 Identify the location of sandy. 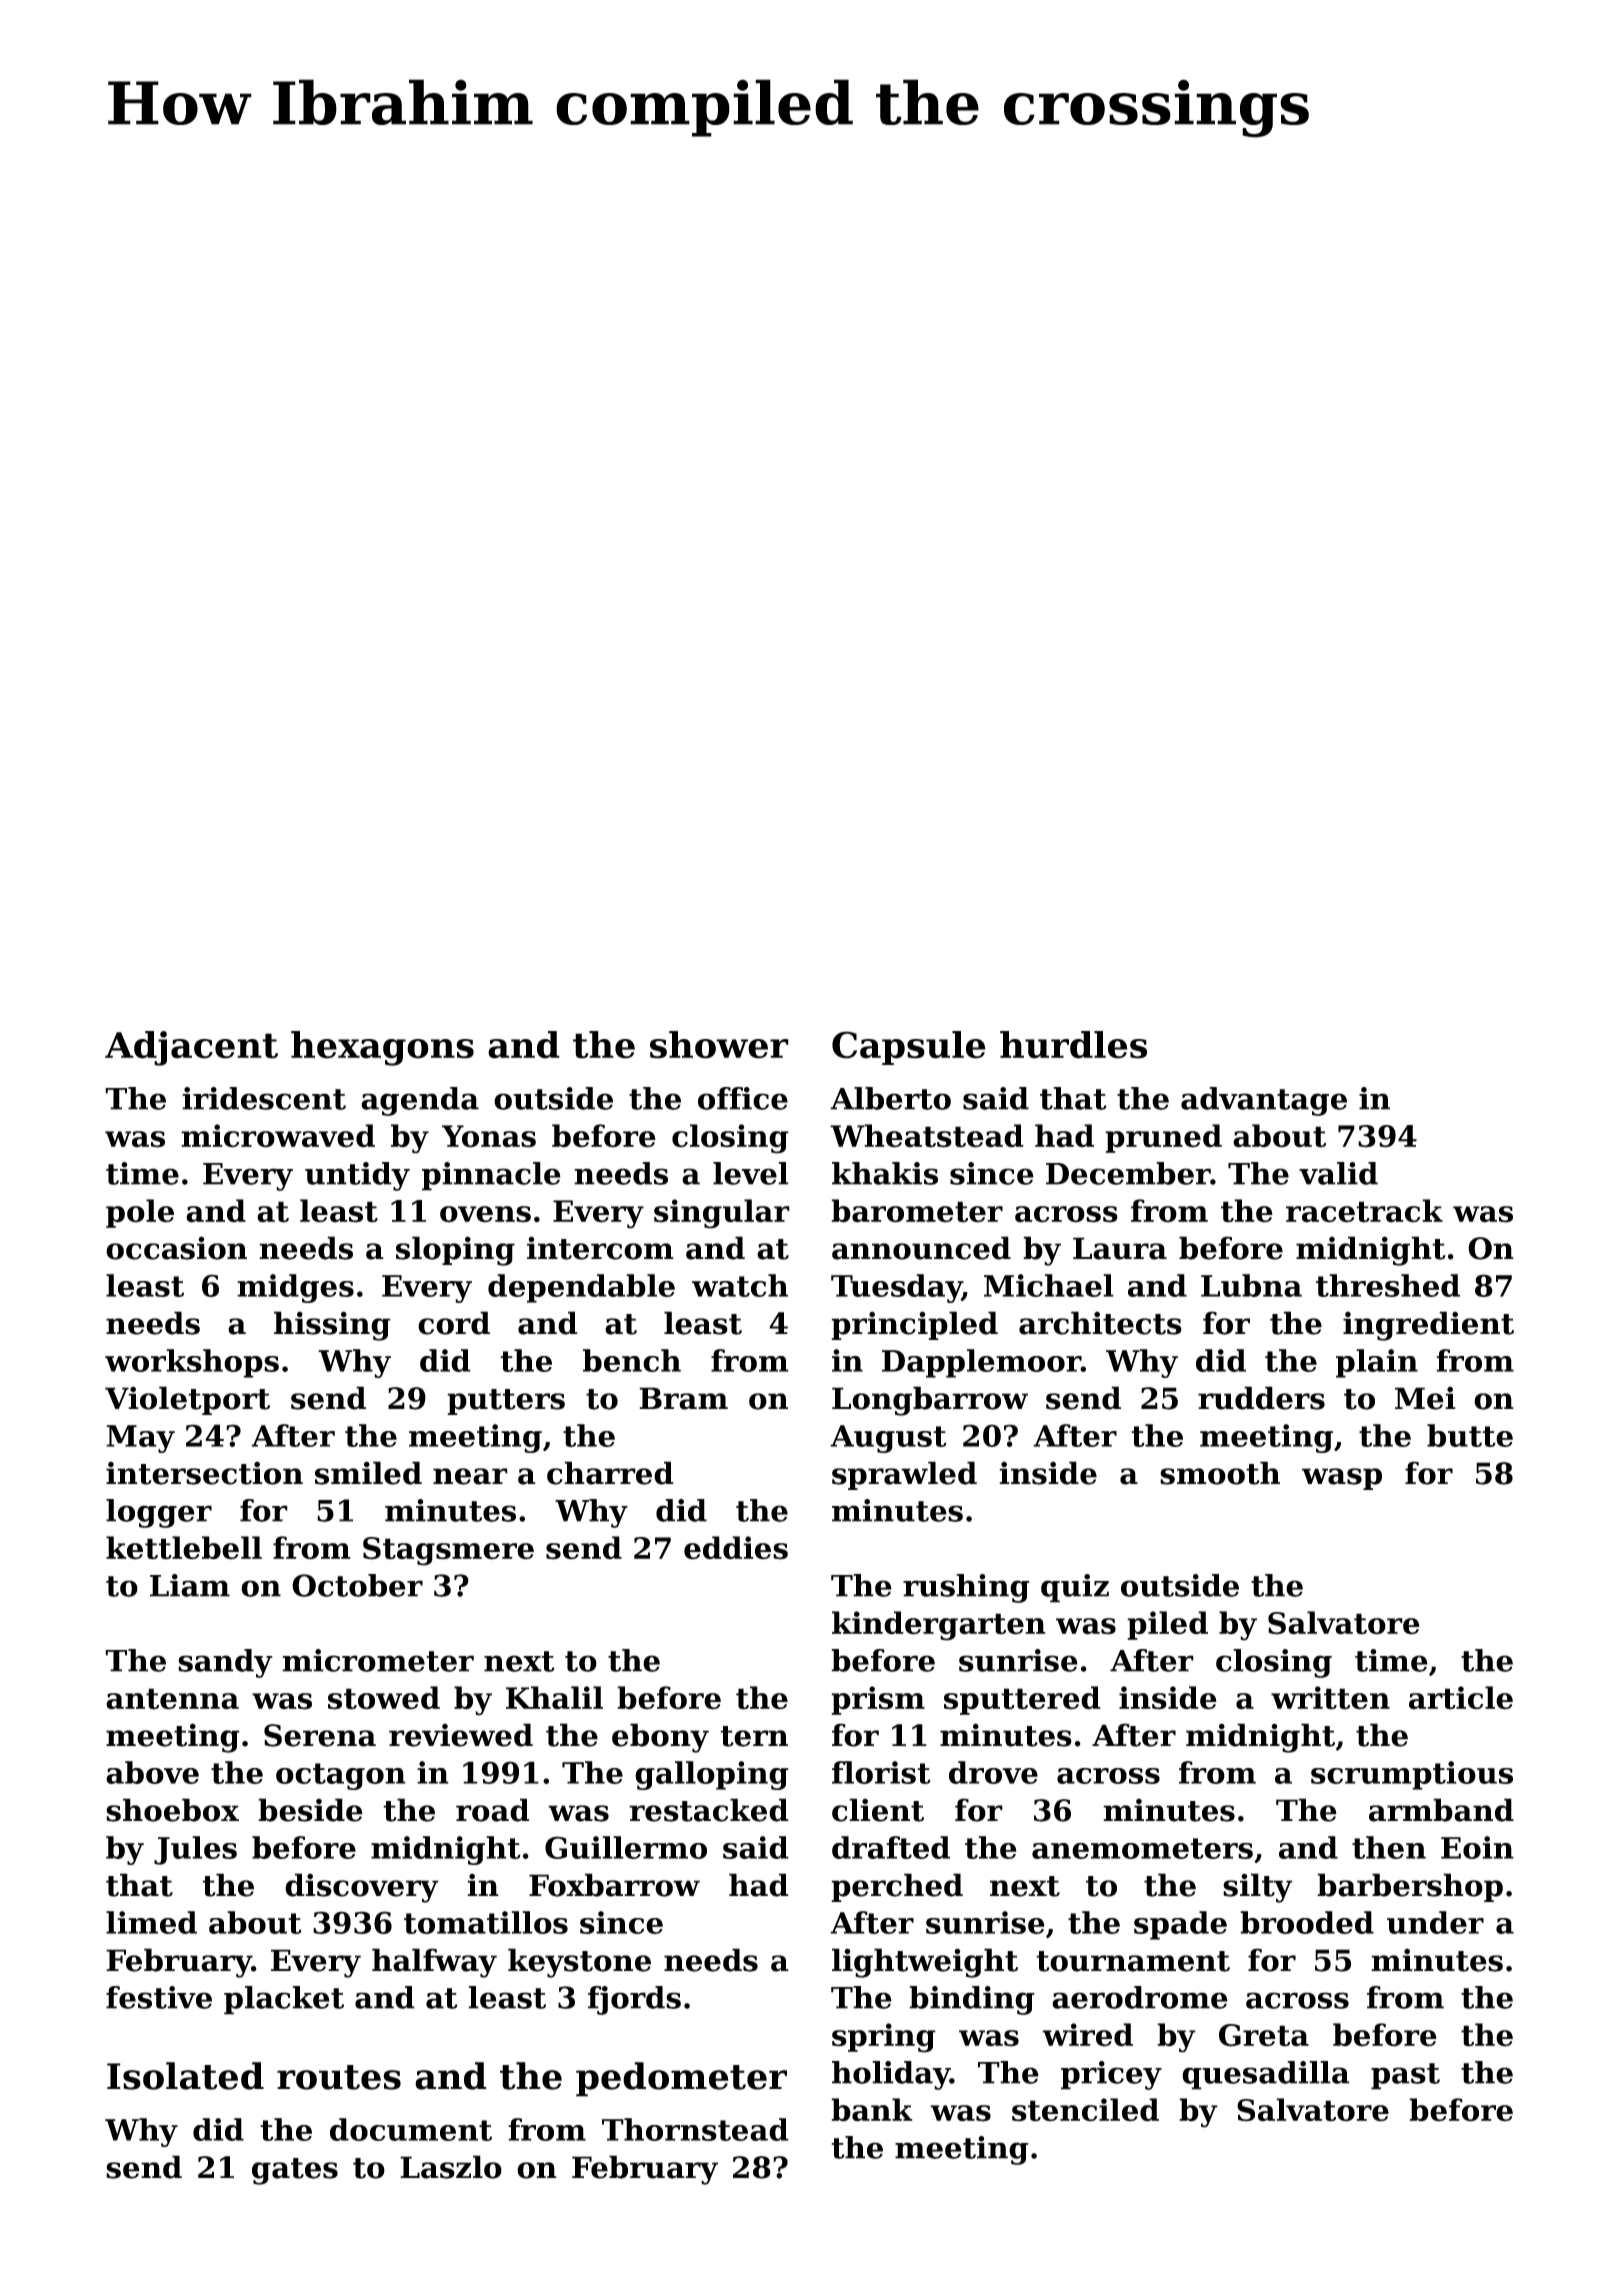
(225, 1663).
